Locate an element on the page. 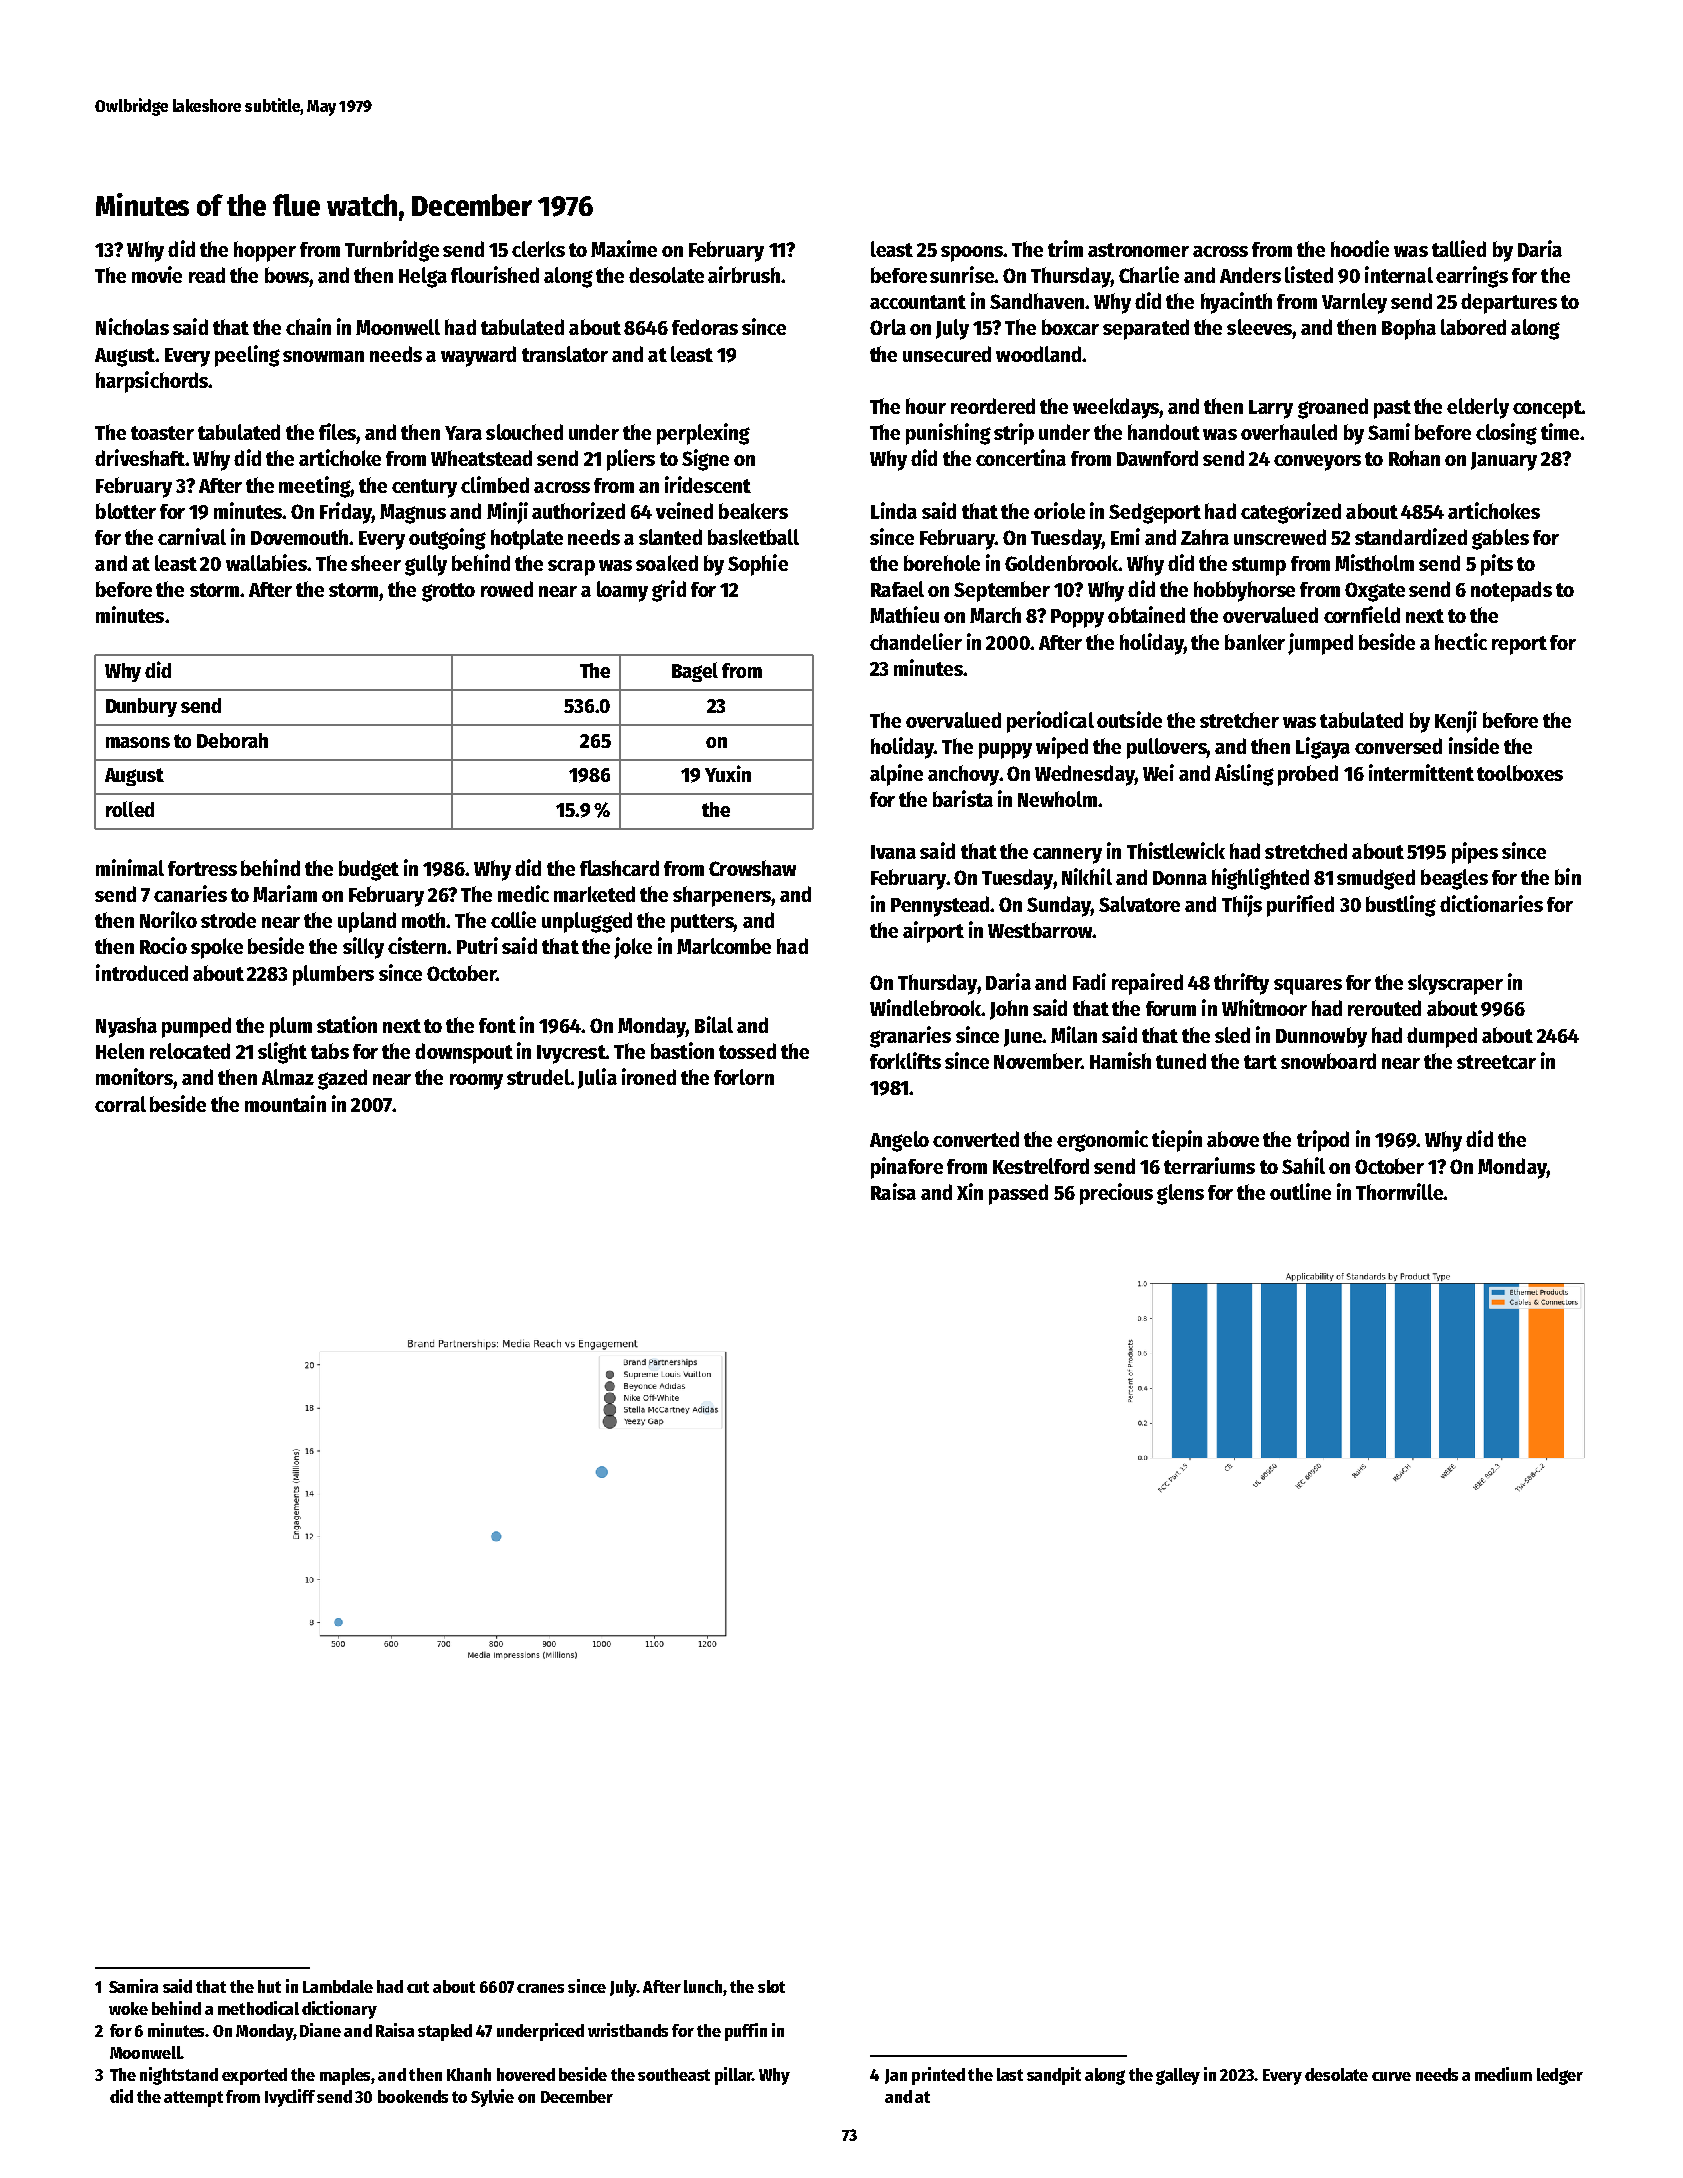  mountain is located at coordinates (285, 1103).
